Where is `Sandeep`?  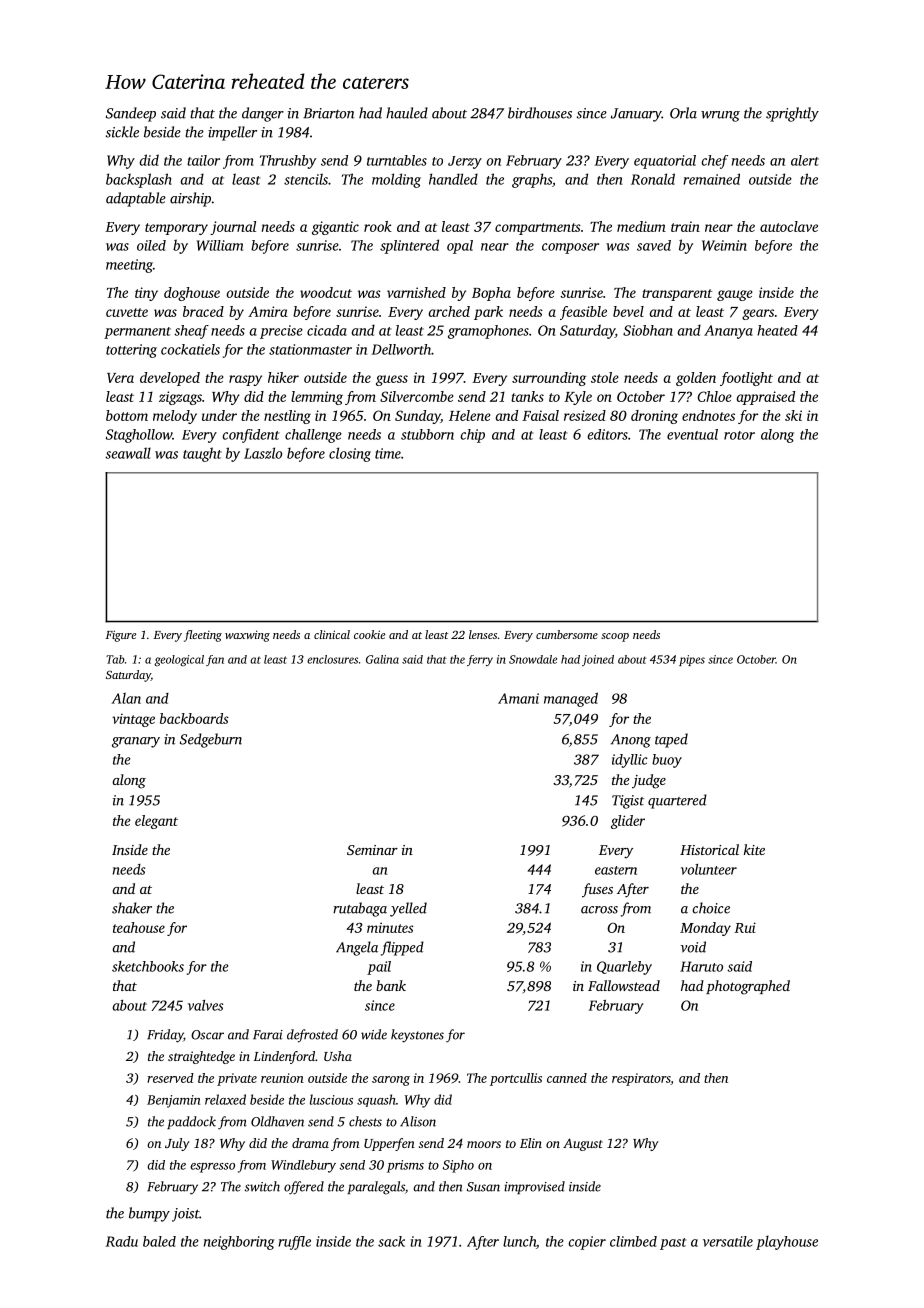 Sandeep is located at coordinates (131, 114).
